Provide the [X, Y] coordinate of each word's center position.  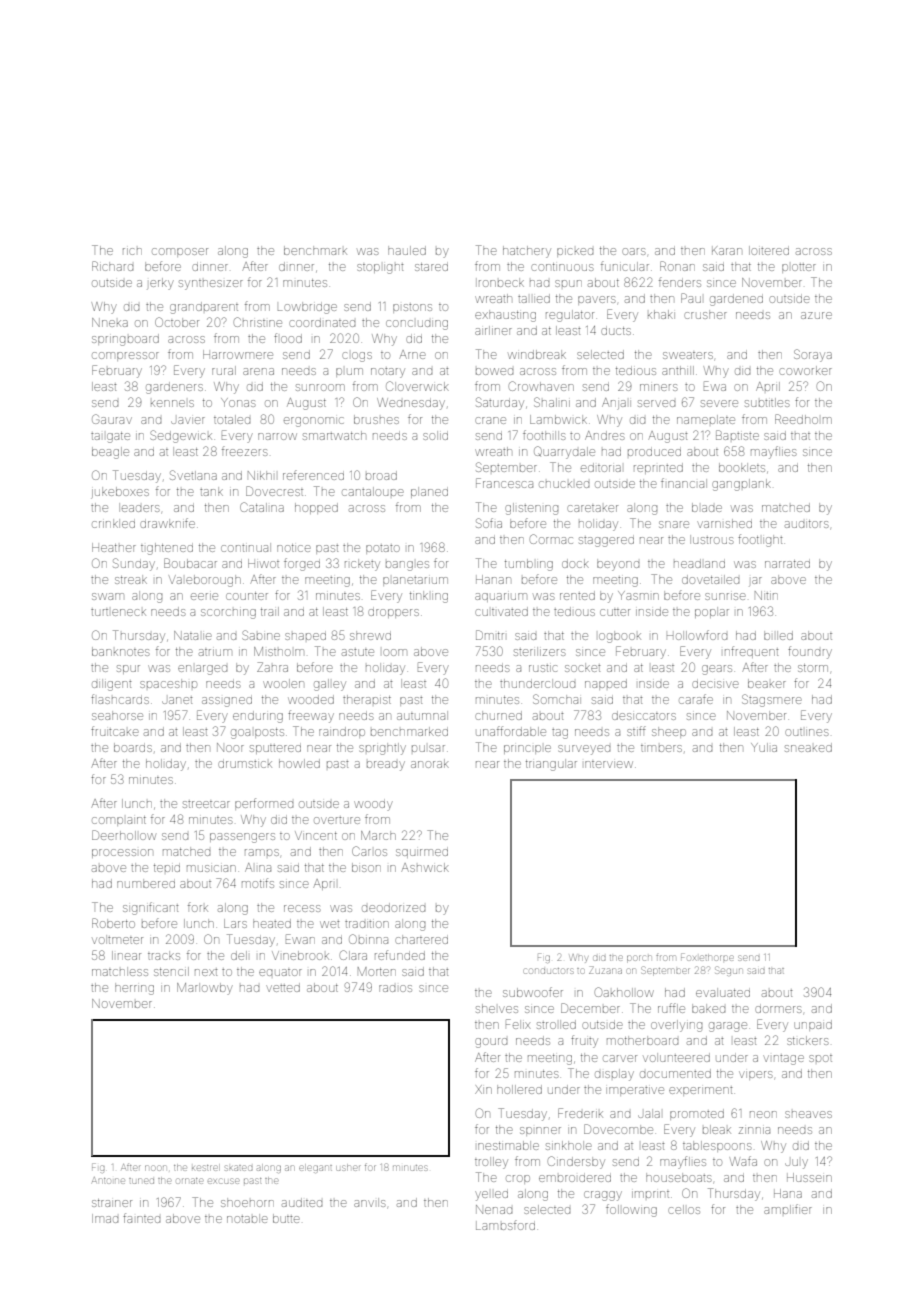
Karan [727, 251]
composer [180, 252]
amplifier [788, 1209]
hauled [407, 250]
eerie [204, 596]
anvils [370, 1202]
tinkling [429, 597]
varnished [724, 523]
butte [286, 1218]
